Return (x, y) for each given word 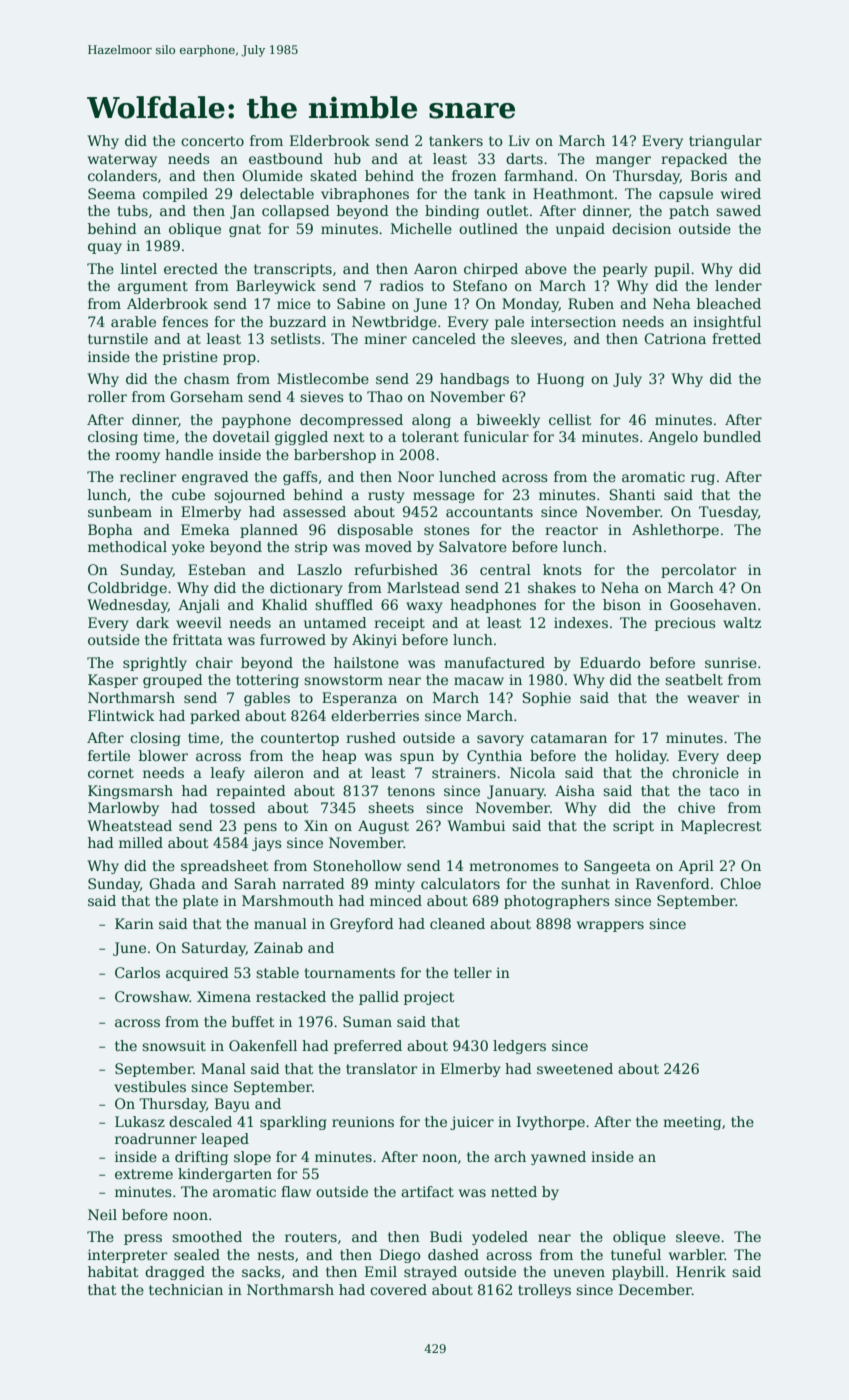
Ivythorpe (551, 1123)
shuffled (344, 604)
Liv (519, 140)
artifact (427, 1191)
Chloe (740, 883)
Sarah (255, 883)
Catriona (675, 338)
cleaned (457, 923)
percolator (698, 571)
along (431, 421)
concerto (212, 141)
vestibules (150, 1086)
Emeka (205, 529)
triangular (725, 142)
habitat (113, 1271)
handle (189, 454)
